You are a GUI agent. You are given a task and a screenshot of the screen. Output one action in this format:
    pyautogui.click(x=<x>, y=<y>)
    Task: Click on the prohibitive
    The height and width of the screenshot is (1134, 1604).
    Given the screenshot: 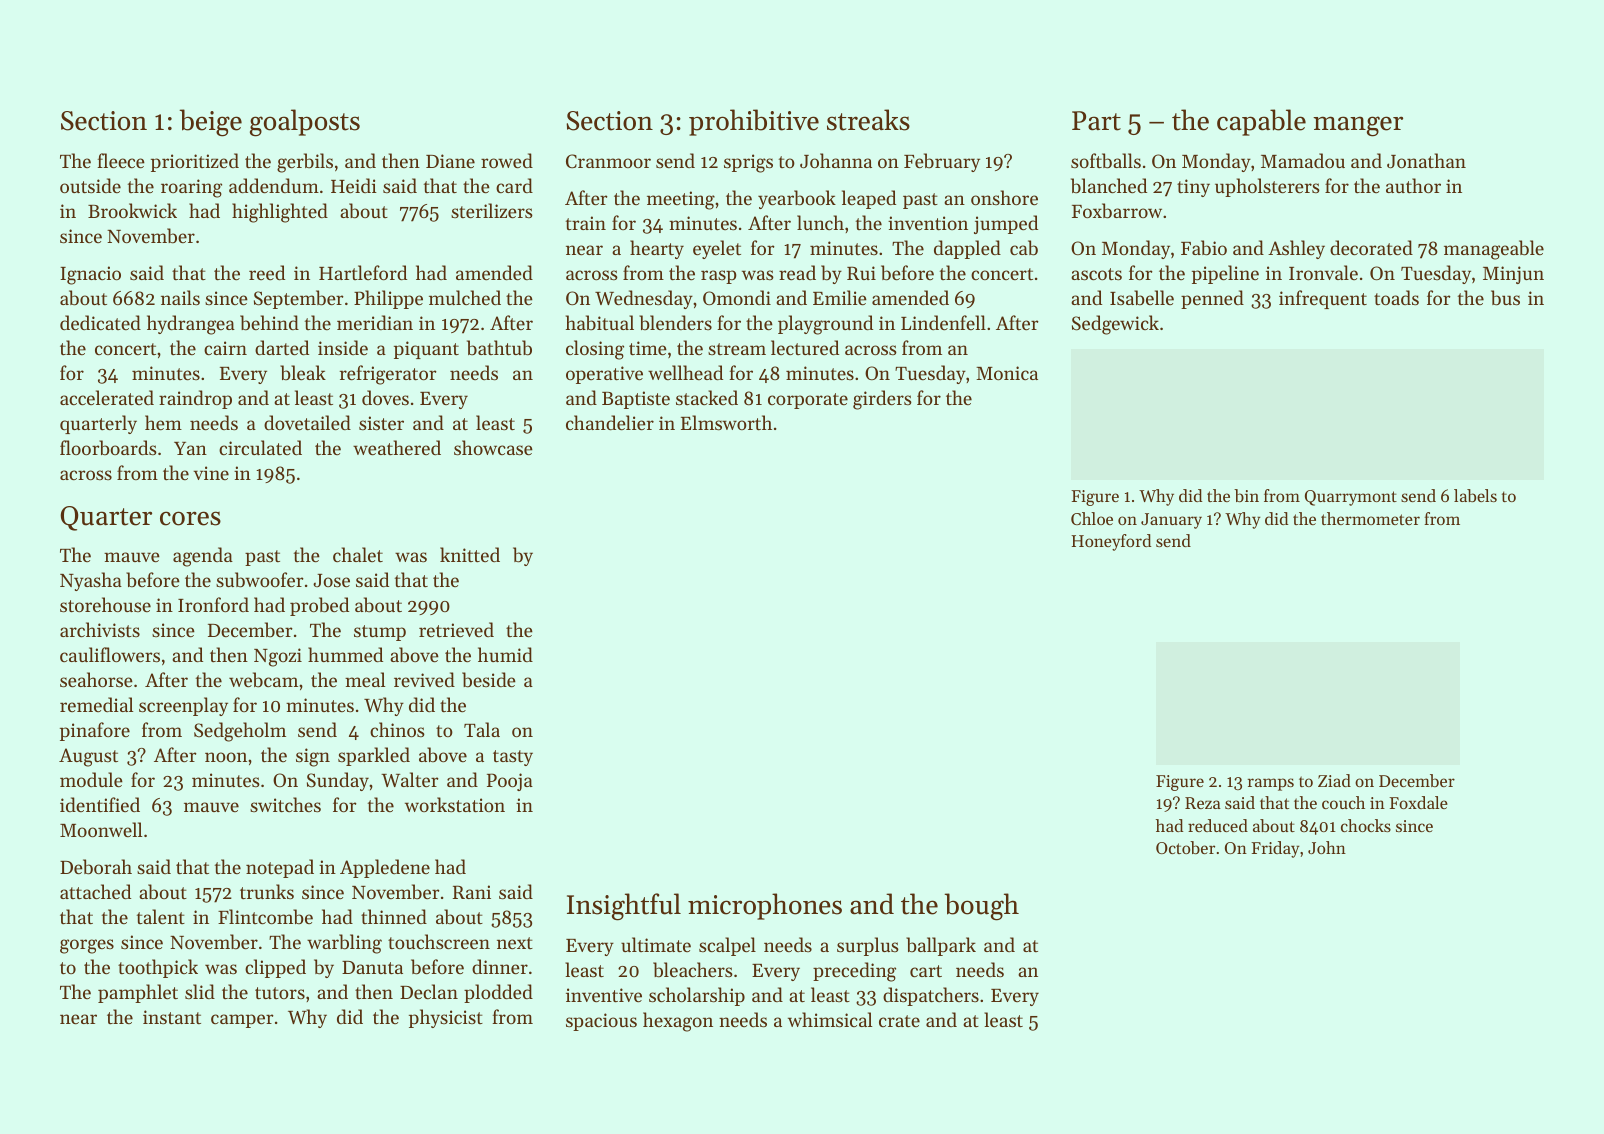 What is the action you would take?
    pyautogui.click(x=754, y=122)
